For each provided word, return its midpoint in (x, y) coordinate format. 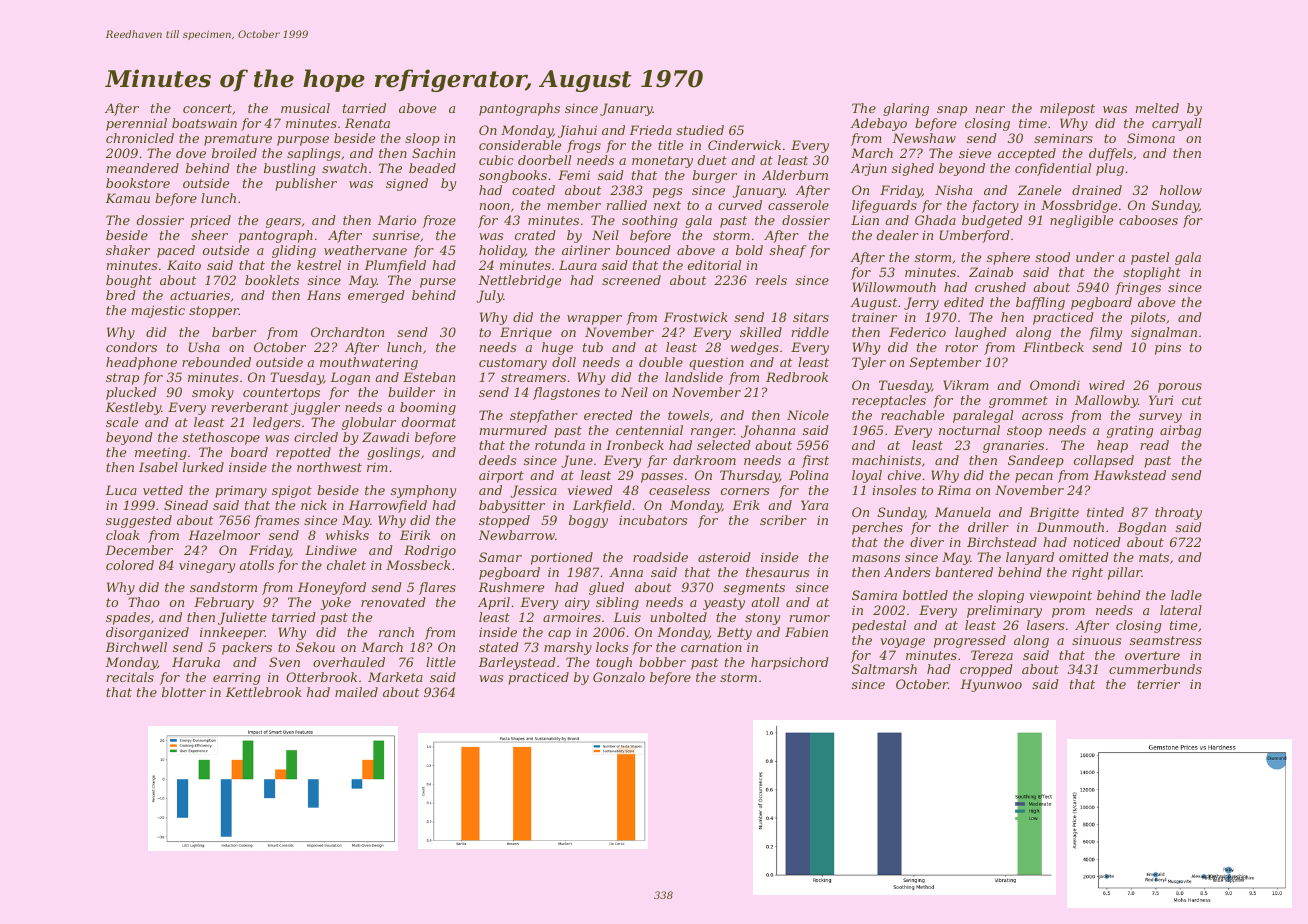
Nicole (808, 415)
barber (234, 332)
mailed (356, 692)
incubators (653, 520)
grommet (1018, 402)
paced (176, 251)
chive (904, 475)
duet (712, 160)
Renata (367, 123)
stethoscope (221, 438)
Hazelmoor (224, 535)
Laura (578, 265)
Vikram (966, 385)
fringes (1138, 288)
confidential (1053, 169)
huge (557, 348)
